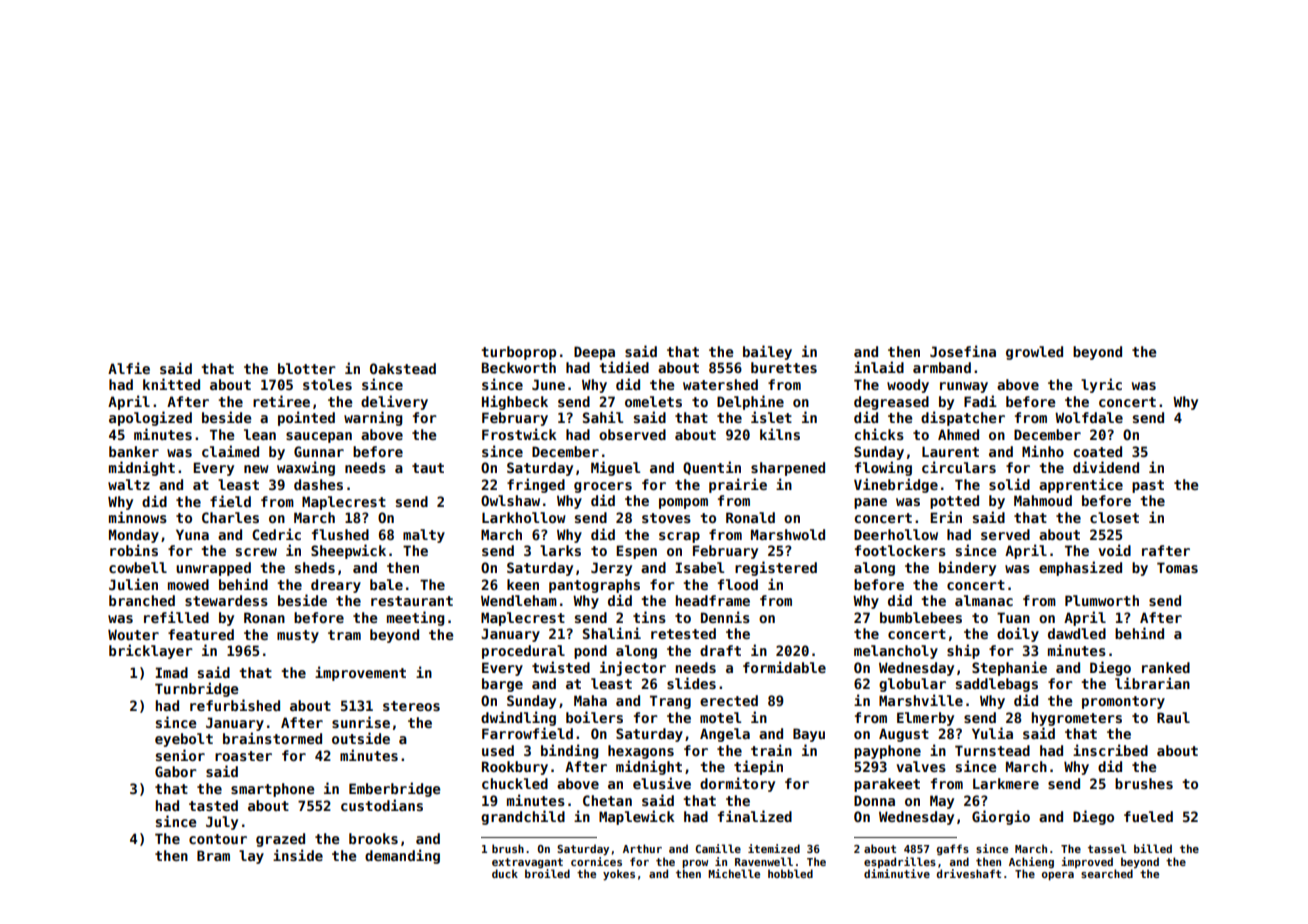  I want to click on musty, so click(298, 636).
